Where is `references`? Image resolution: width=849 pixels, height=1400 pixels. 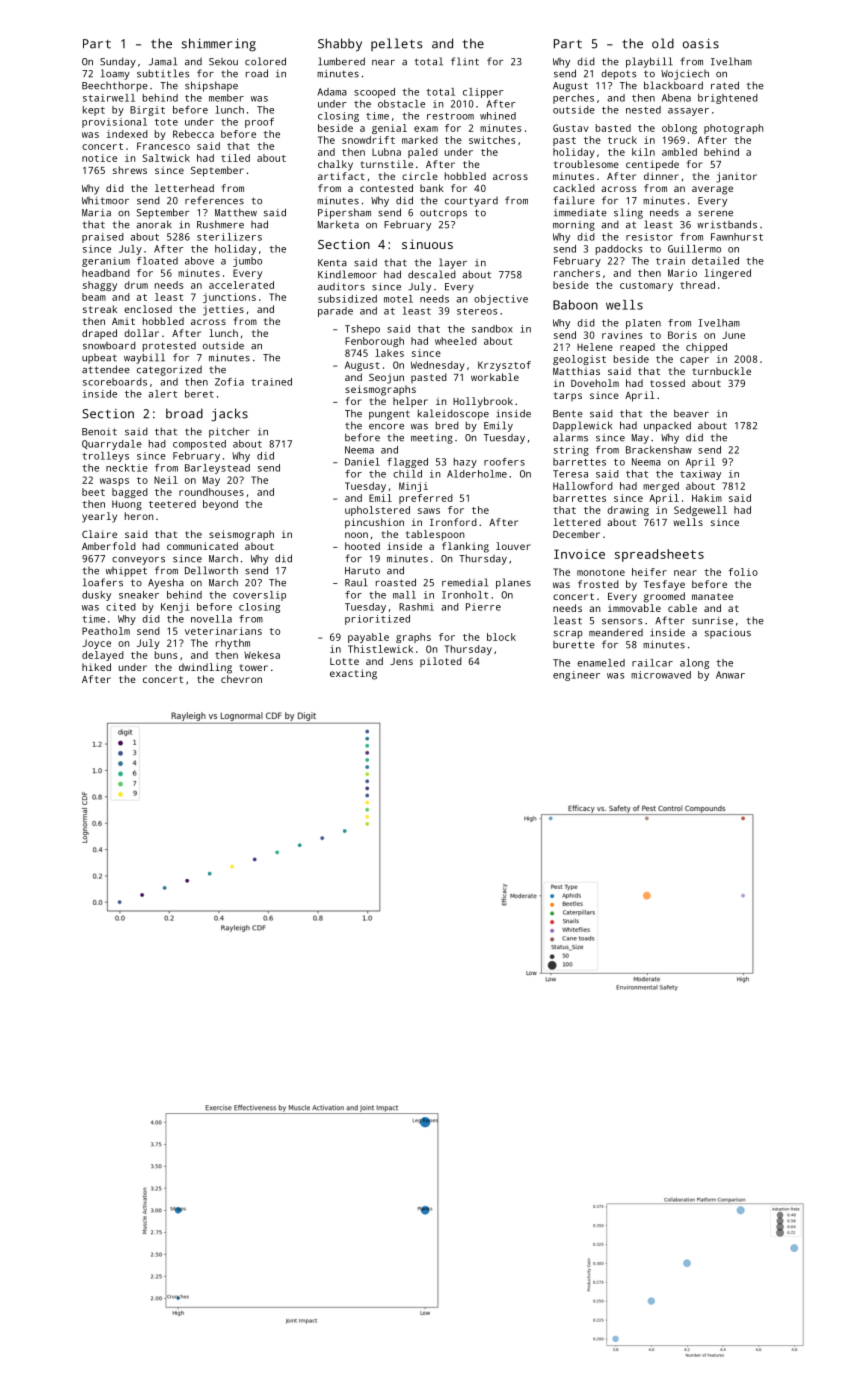
references is located at coordinates (214, 200).
